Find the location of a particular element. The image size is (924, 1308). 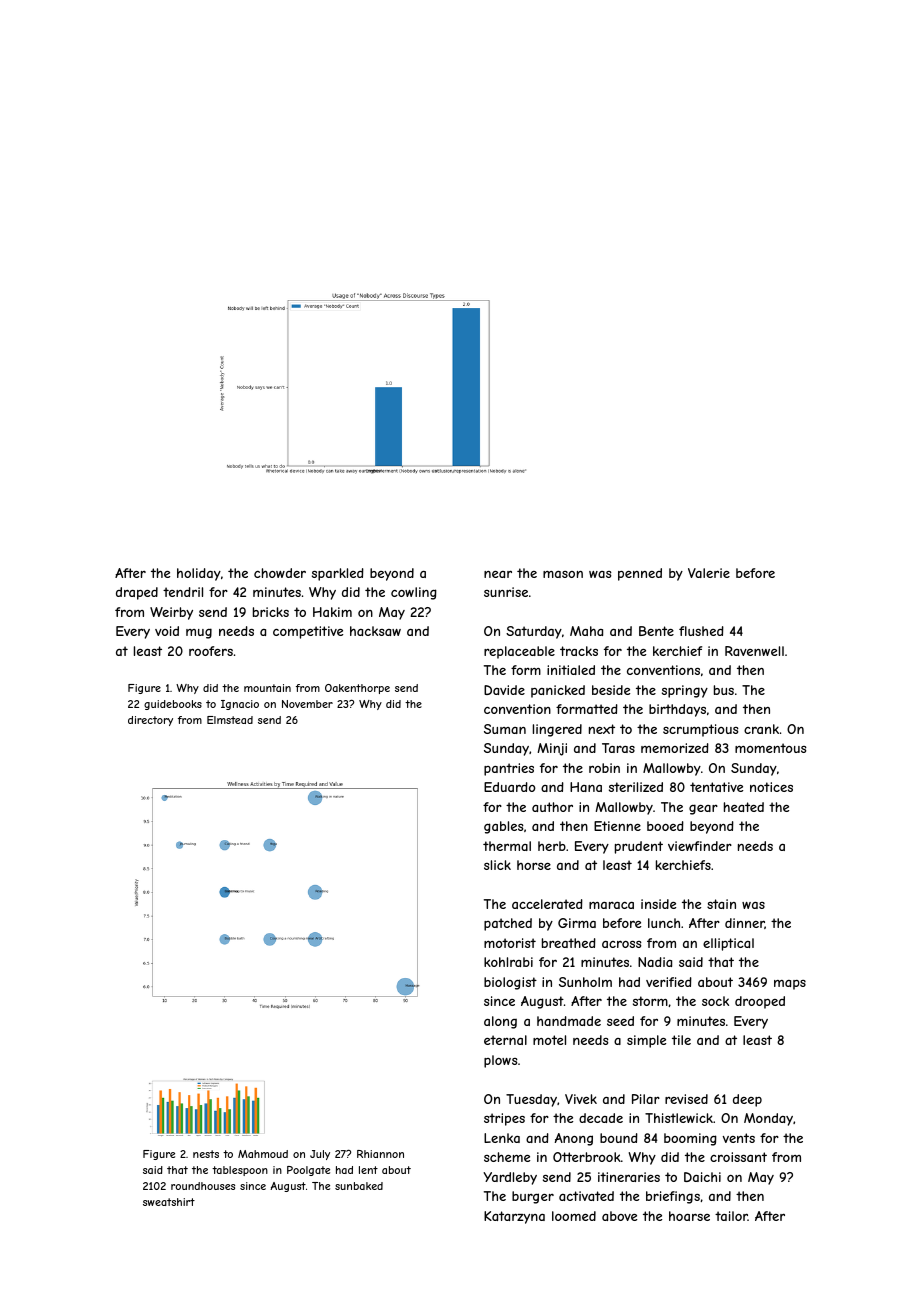

Valerie is located at coordinates (709, 573).
